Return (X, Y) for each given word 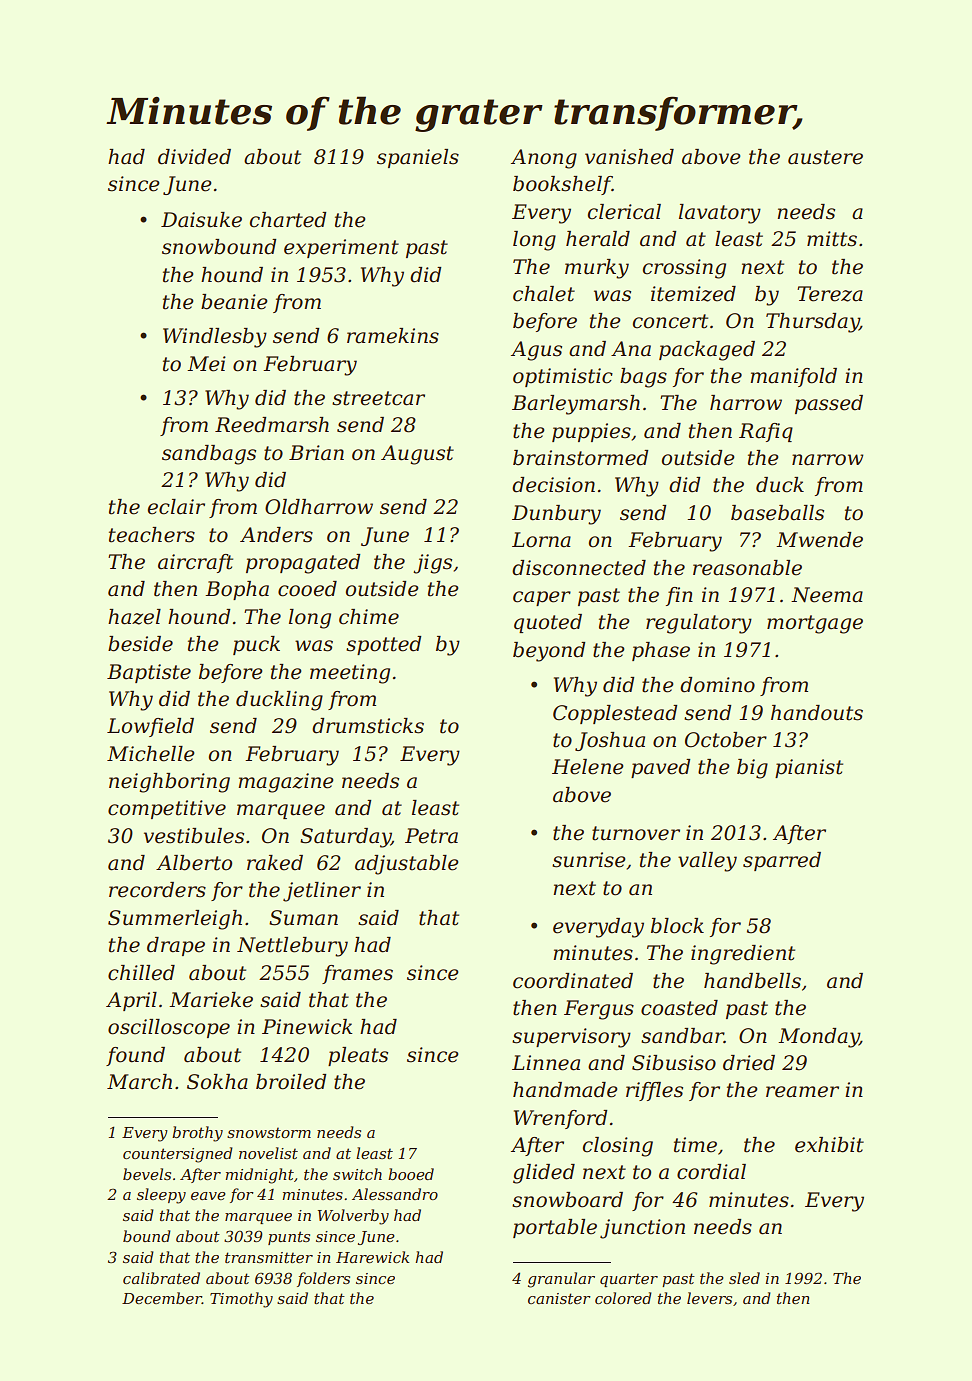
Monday (818, 1038)
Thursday (812, 323)
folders (323, 1279)
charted (288, 220)
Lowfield (150, 727)
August (417, 455)
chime (369, 617)
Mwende (819, 540)
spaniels (418, 158)
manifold (793, 377)
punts (289, 1238)
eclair (176, 507)
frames (357, 974)
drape (176, 946)
